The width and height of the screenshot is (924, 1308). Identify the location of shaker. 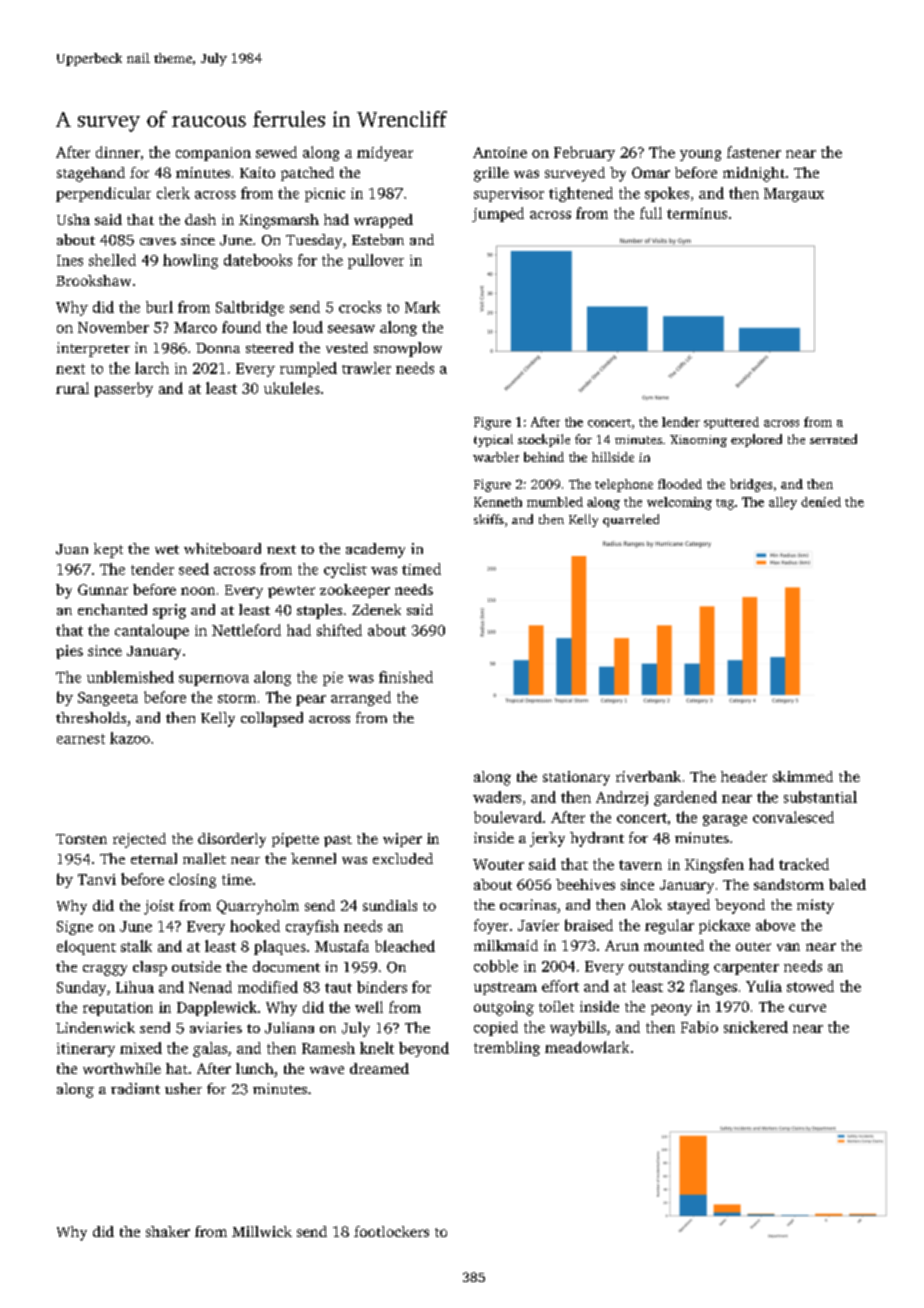
(168, 1231).
